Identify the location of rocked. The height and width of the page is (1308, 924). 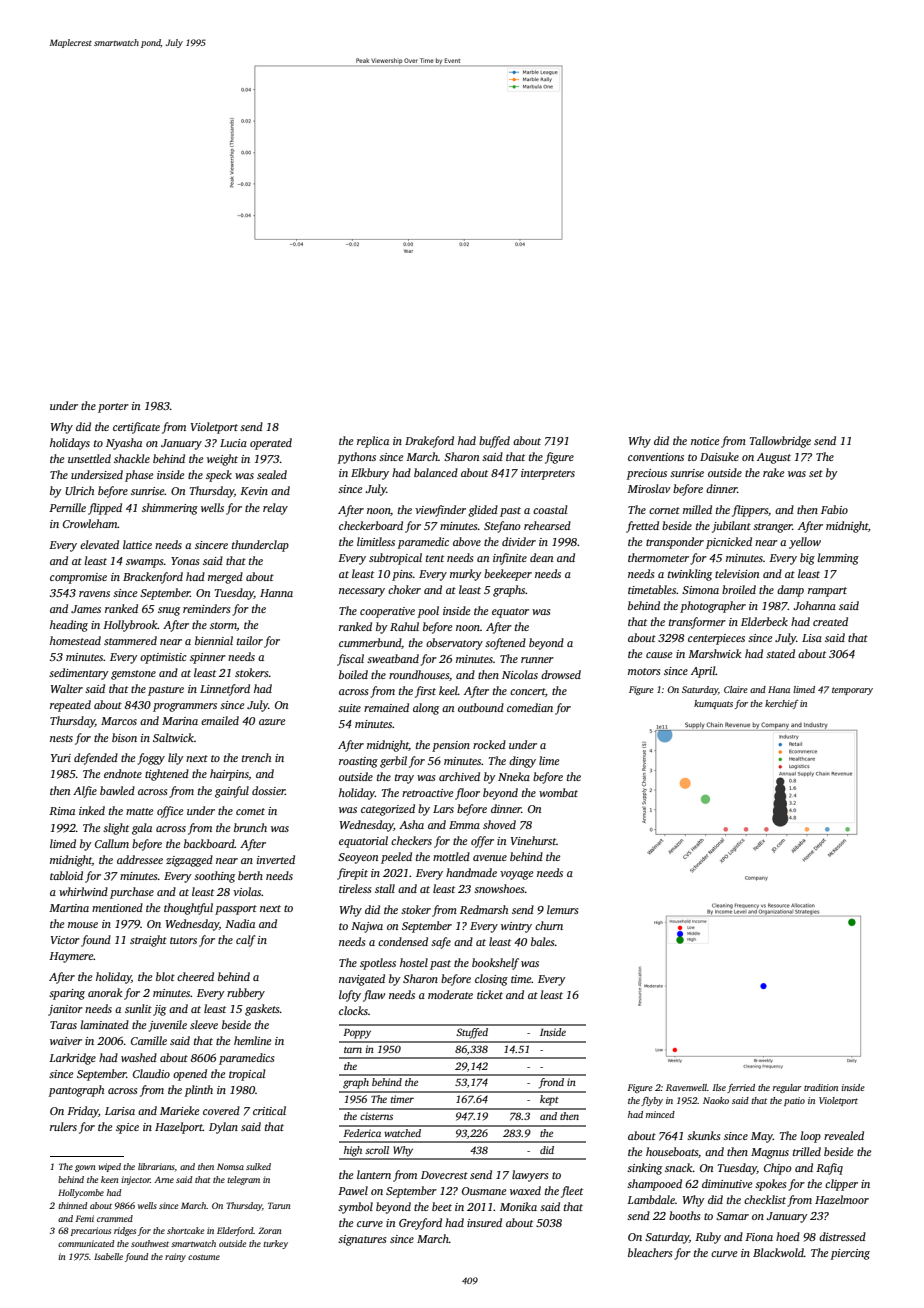
(489, 744).
